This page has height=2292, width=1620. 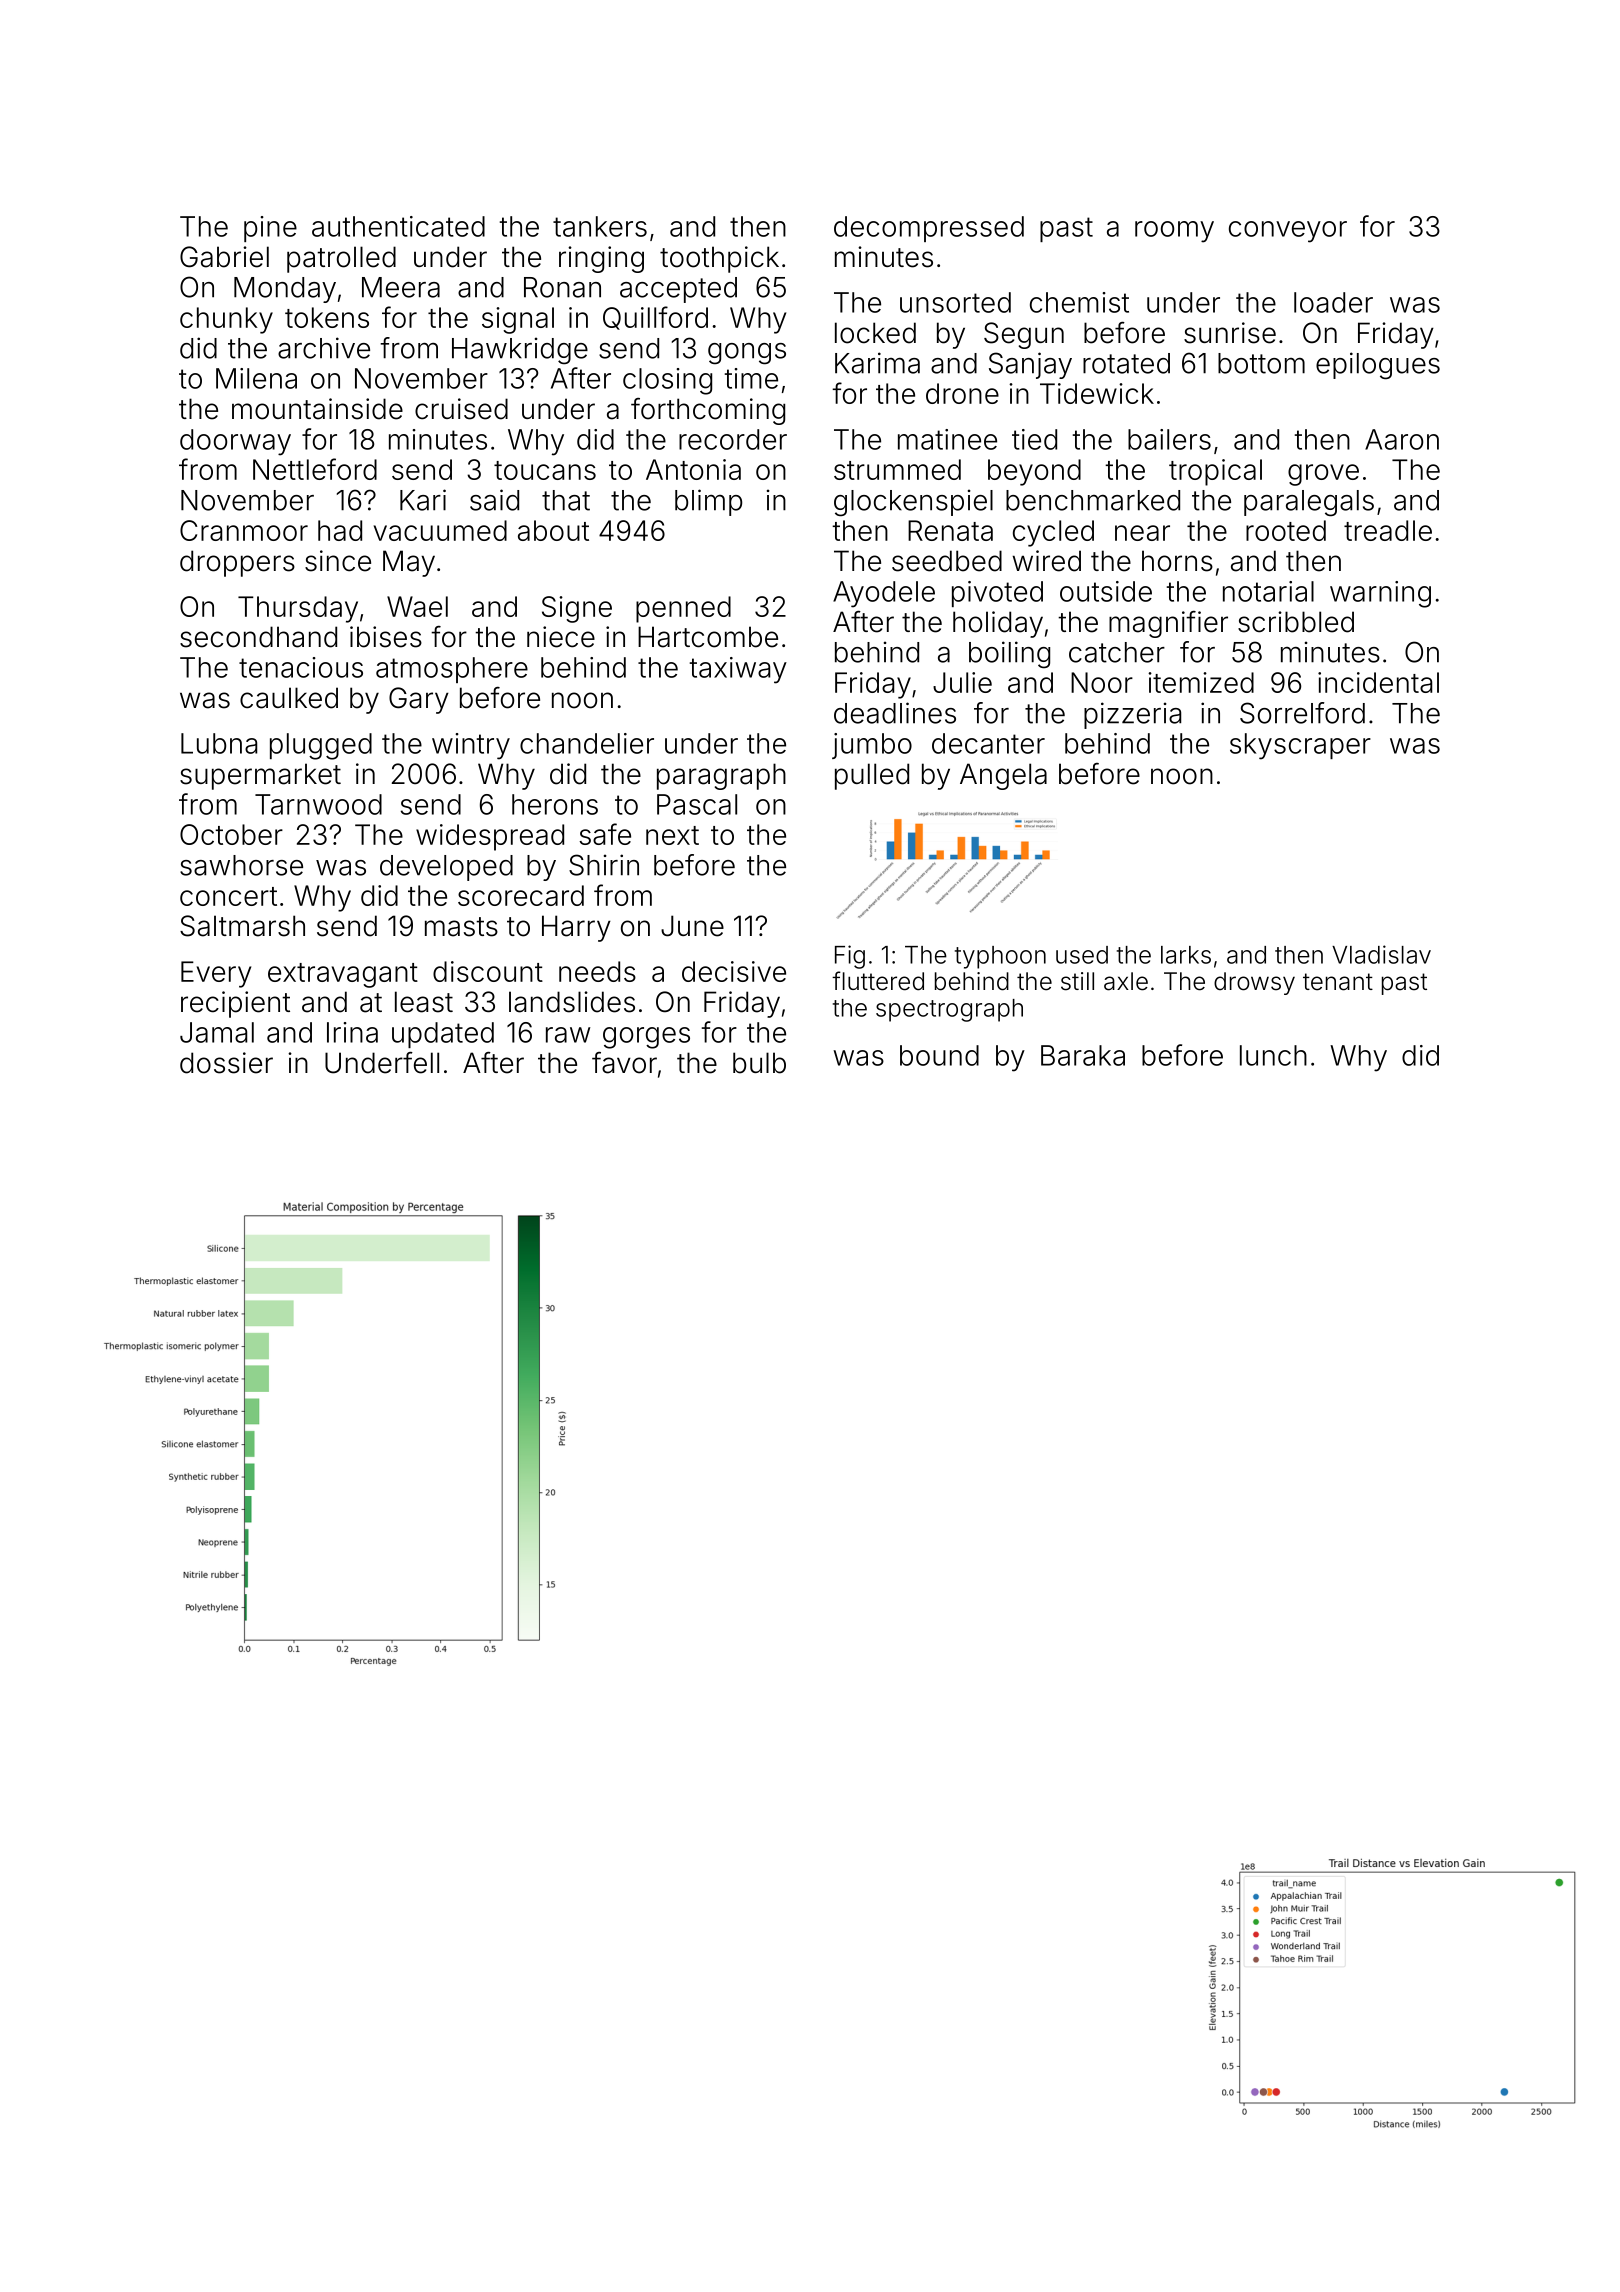 I want to click on notarial, so click(x=1268, y=591).
